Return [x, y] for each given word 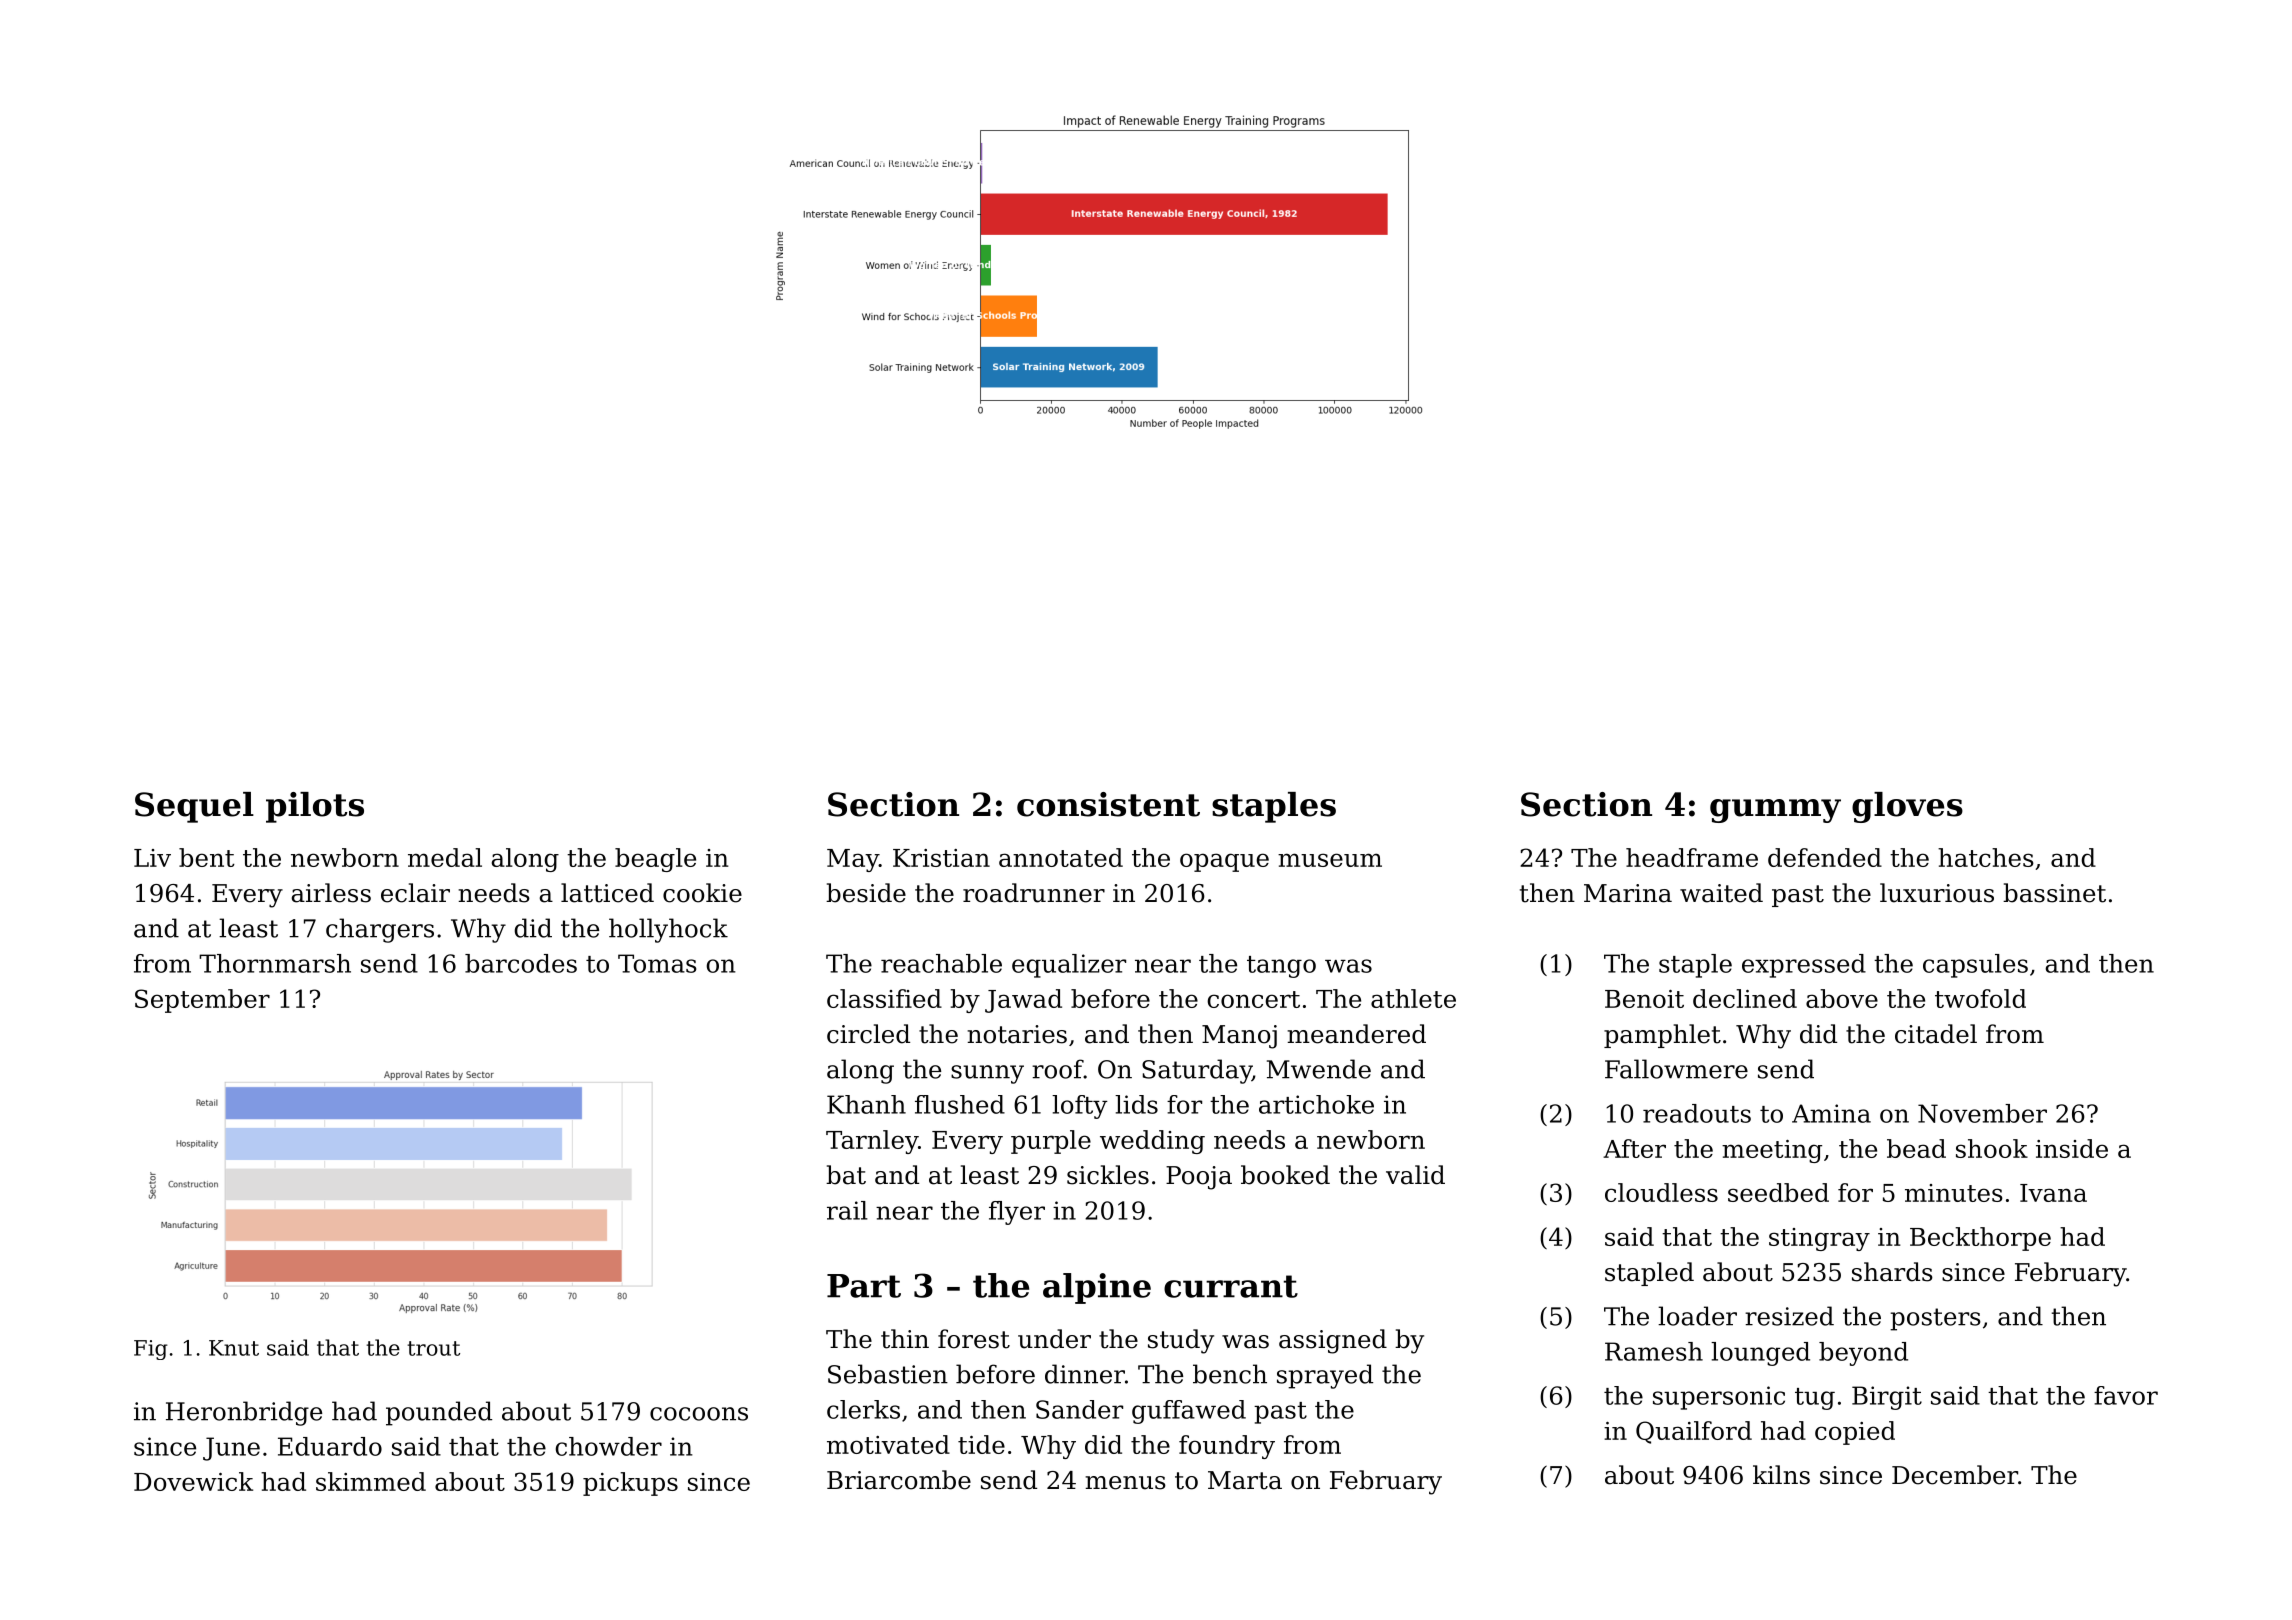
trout [433, 1348]
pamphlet [1662, 1036]
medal [445, 857]
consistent [1108, 804]
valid [1415, 1175]
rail [847, 1210]
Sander [1079, 1409]
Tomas [657, 963]
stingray [1819, 1239]
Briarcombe [899, 1480]
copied [1855, 1433]
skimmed [371, 1481]
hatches [1986, 857]
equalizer [1069, 966]
